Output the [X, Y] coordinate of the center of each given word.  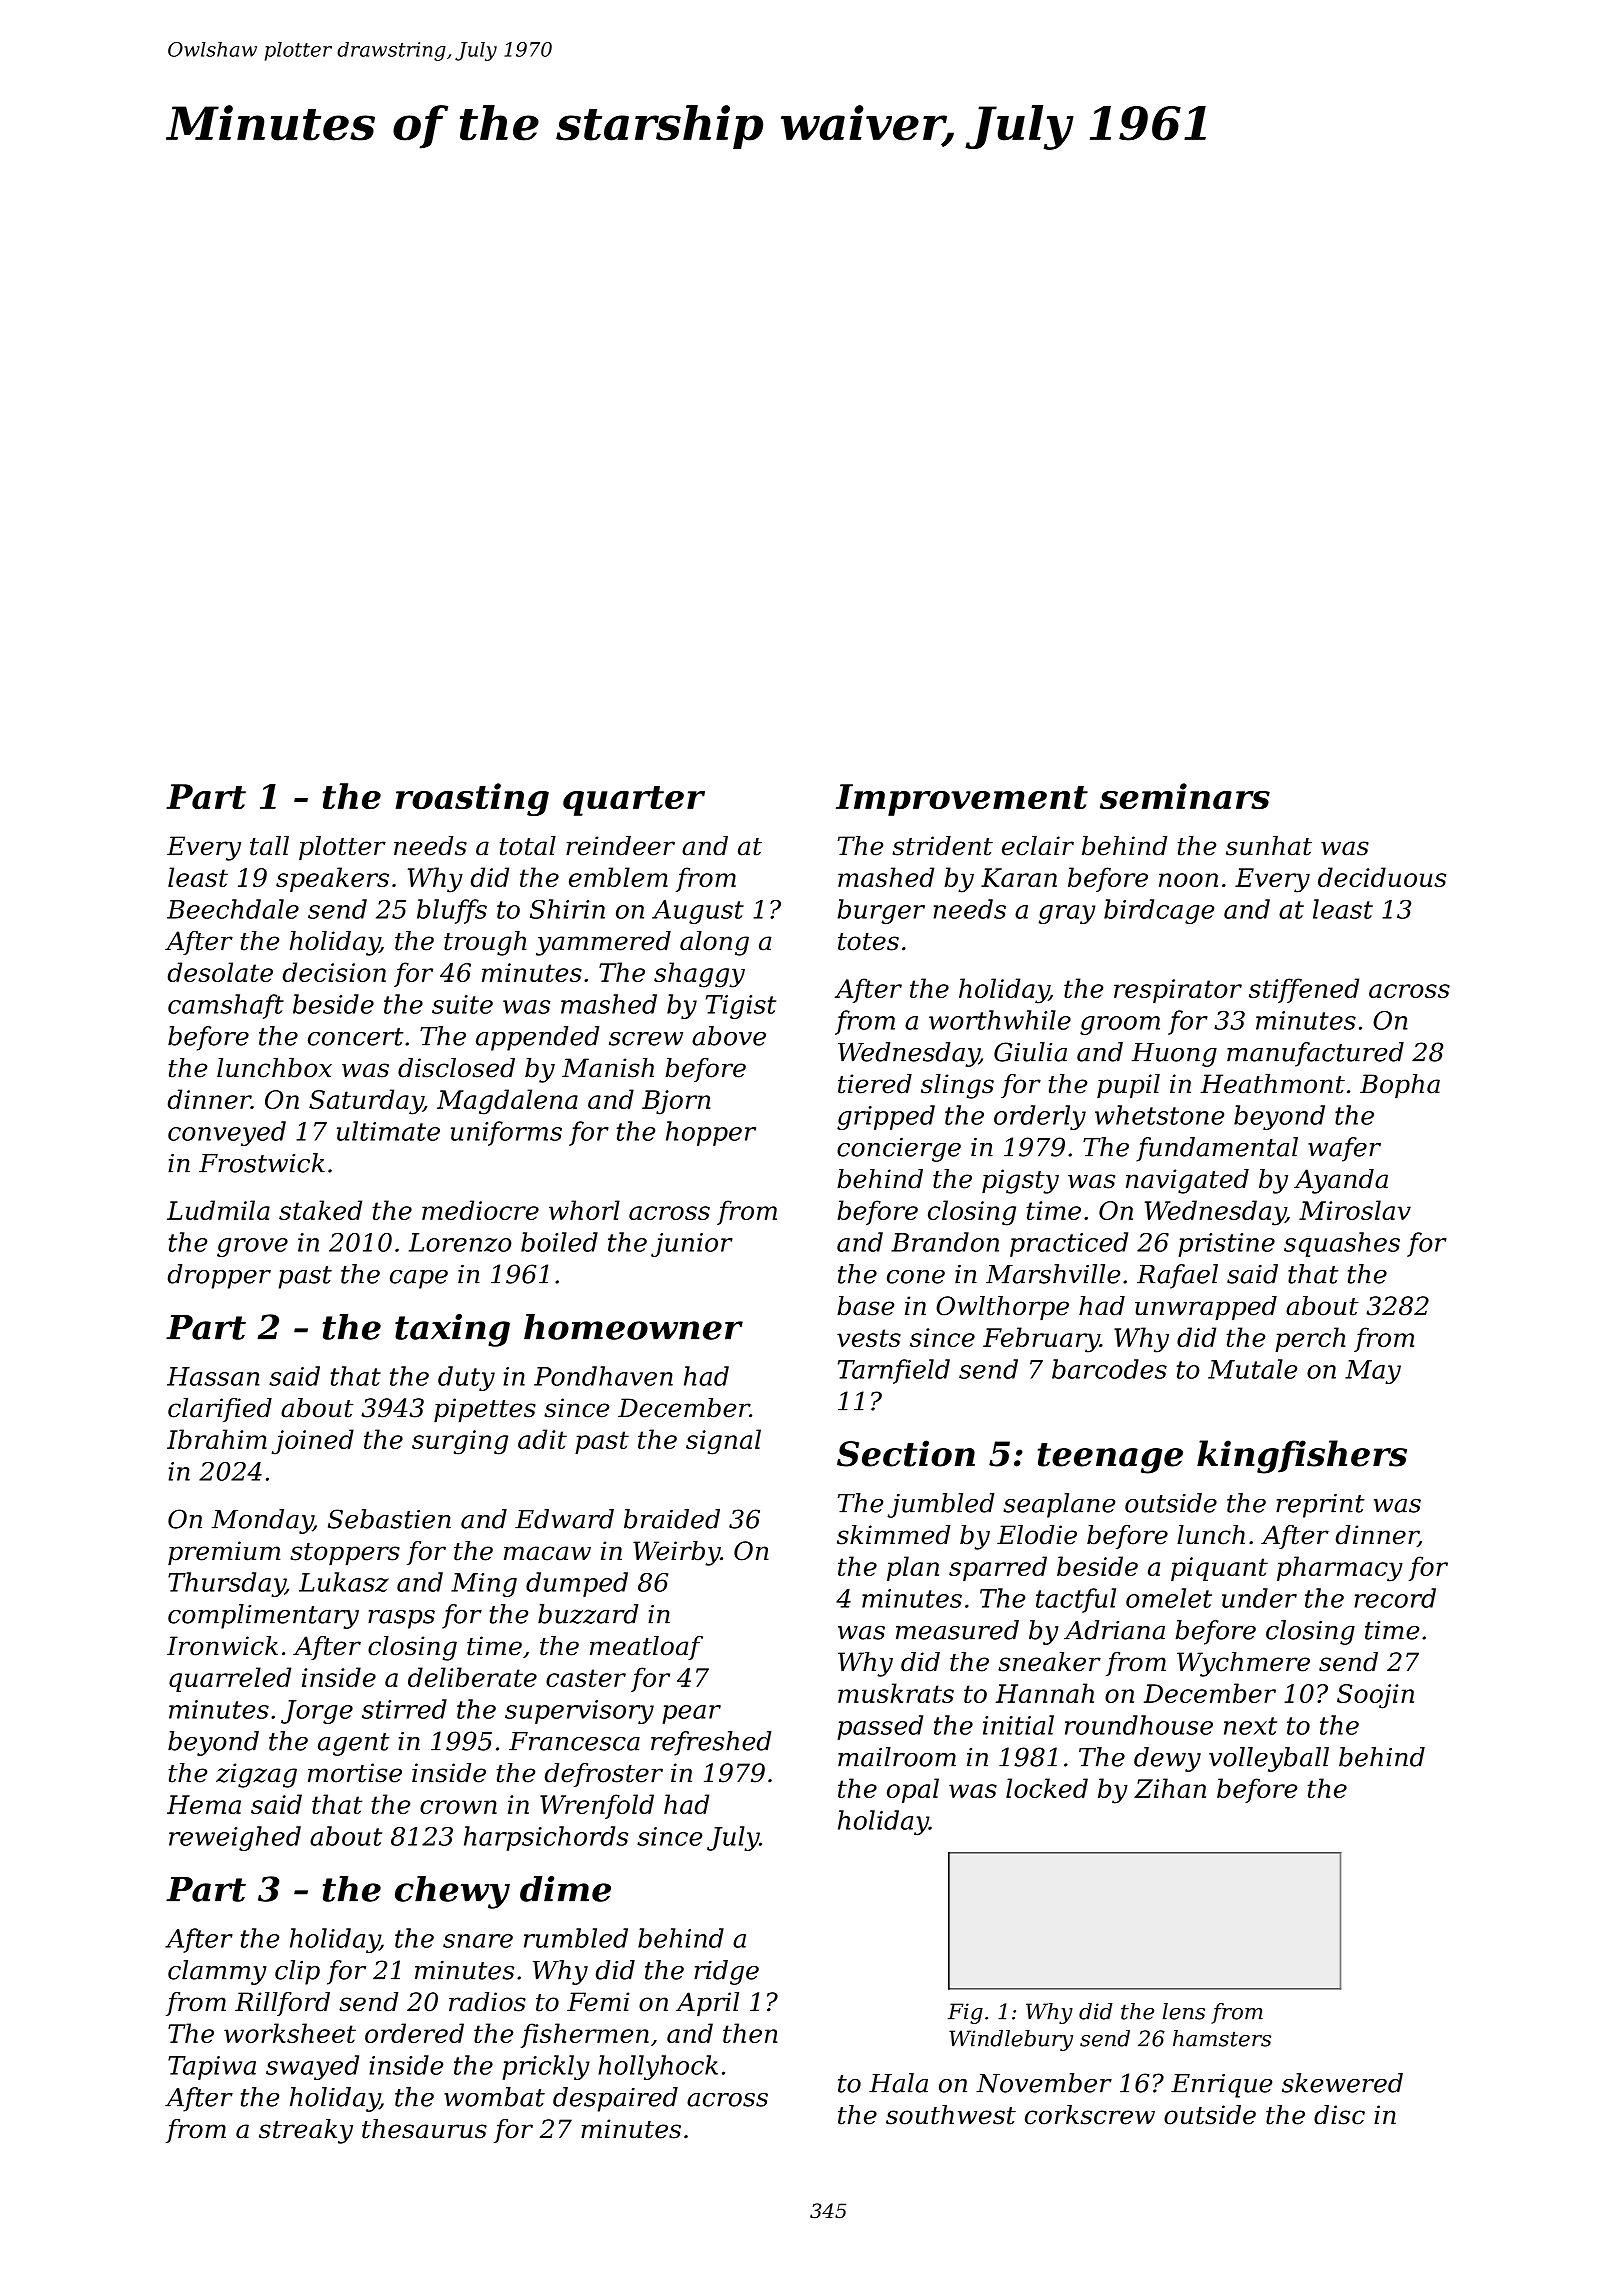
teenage [1110, 1458]
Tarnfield [894, 1371]
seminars [1185, 796]
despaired [615, 2099]
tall [269, 846]
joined [313, 1442]
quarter [634, 801]
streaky [306, 2131]
